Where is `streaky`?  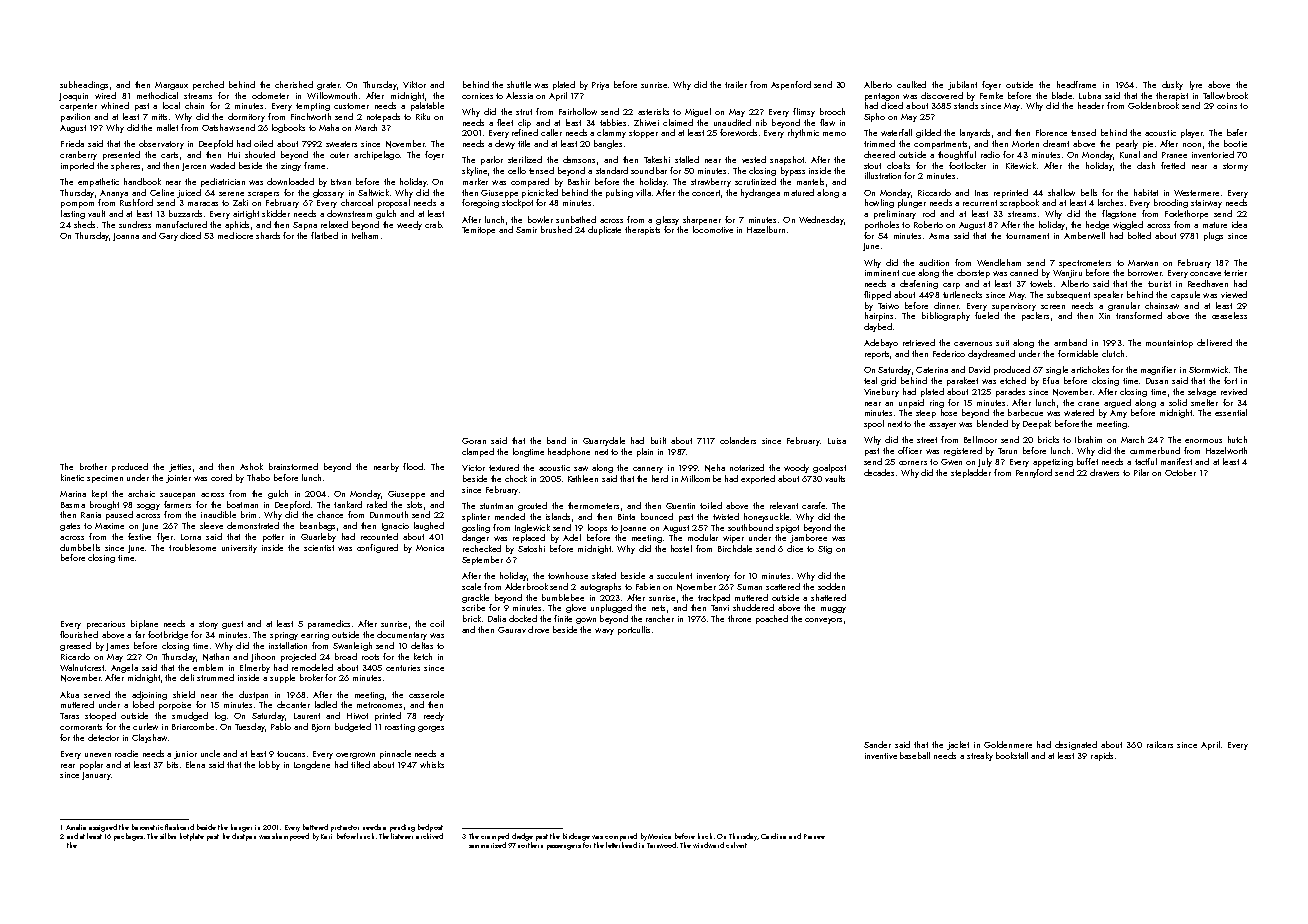 streaky is located at coordinates (980, 756).
